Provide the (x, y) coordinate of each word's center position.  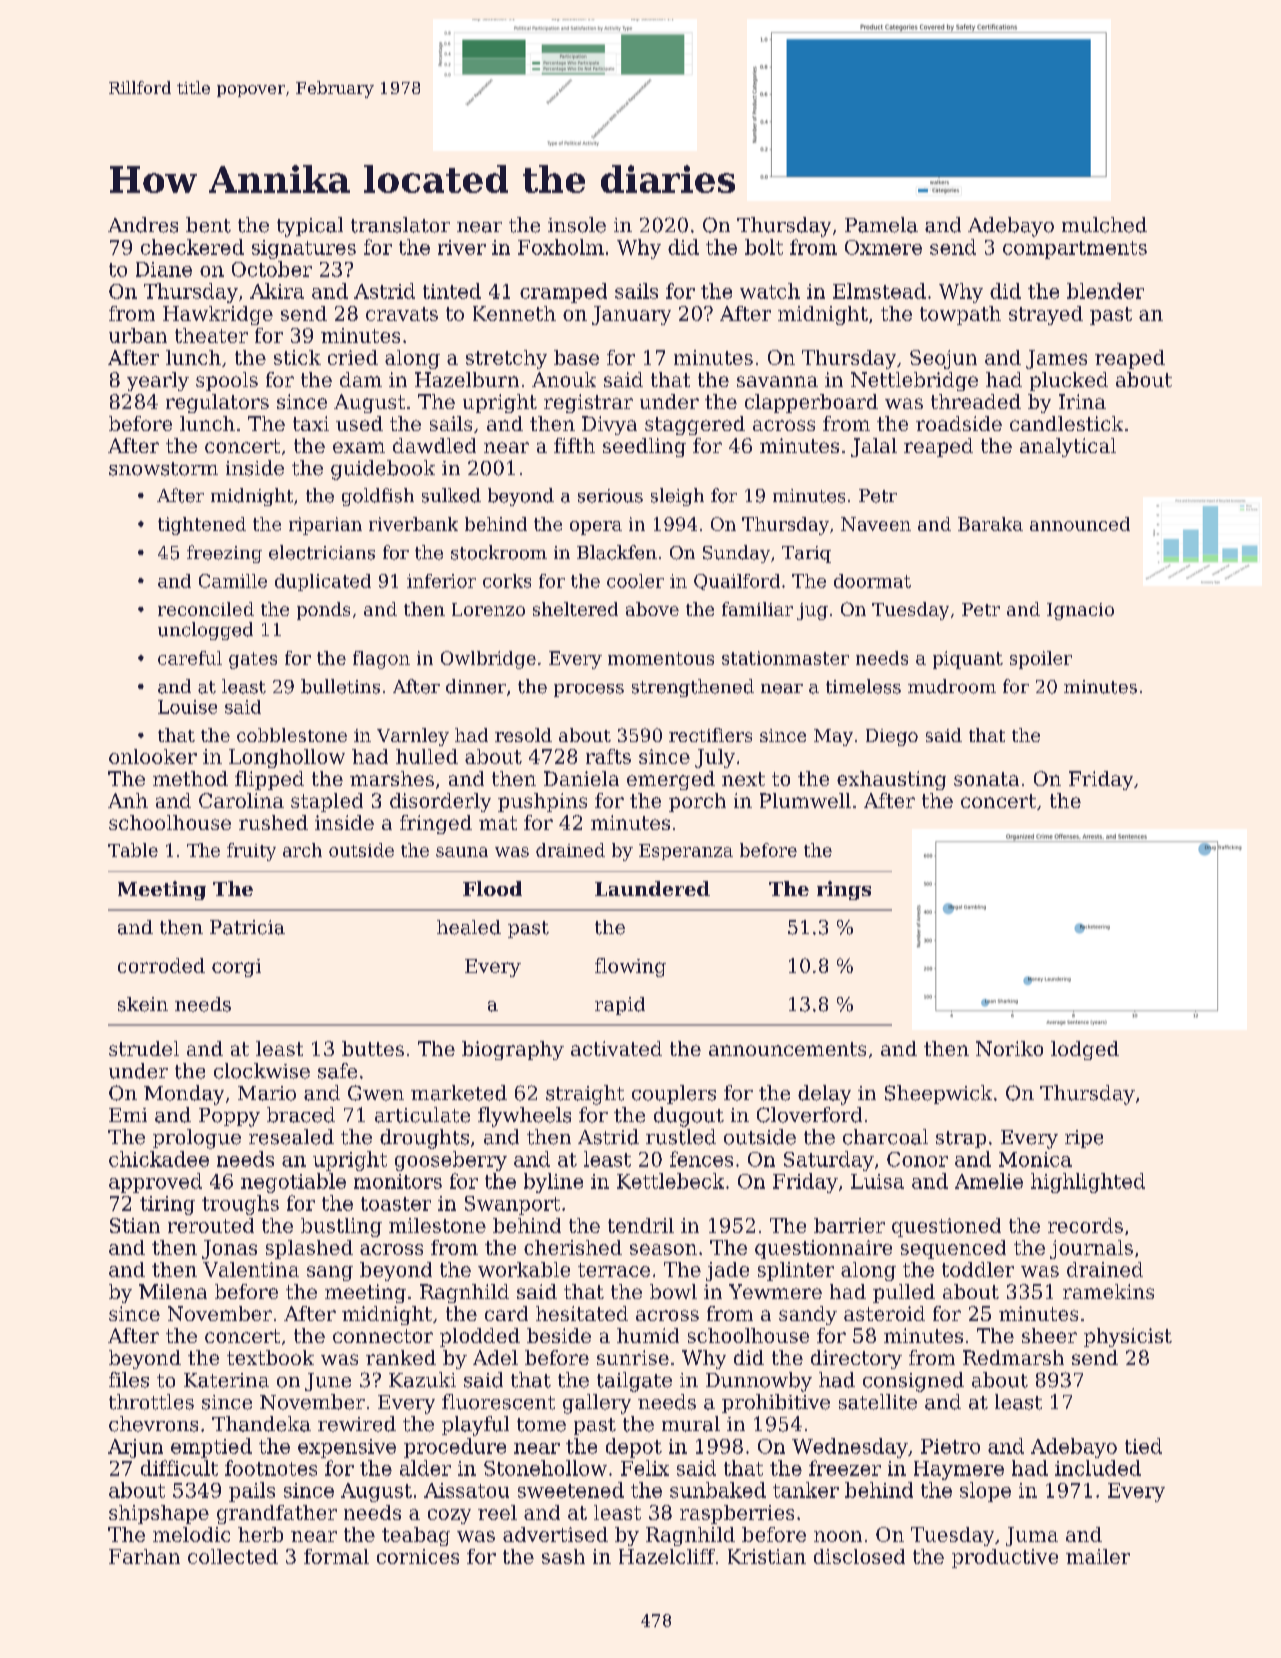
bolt (764, 247)
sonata (986, 779)
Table (133, 850)
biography (513, 1050)
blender (1105, 291)
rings (844, 890)
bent (208, 225)
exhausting (891, 780)
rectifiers (710, 735)
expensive (347, 1448)
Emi (128, 1115)
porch (697, 802)
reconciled (206, 609)
